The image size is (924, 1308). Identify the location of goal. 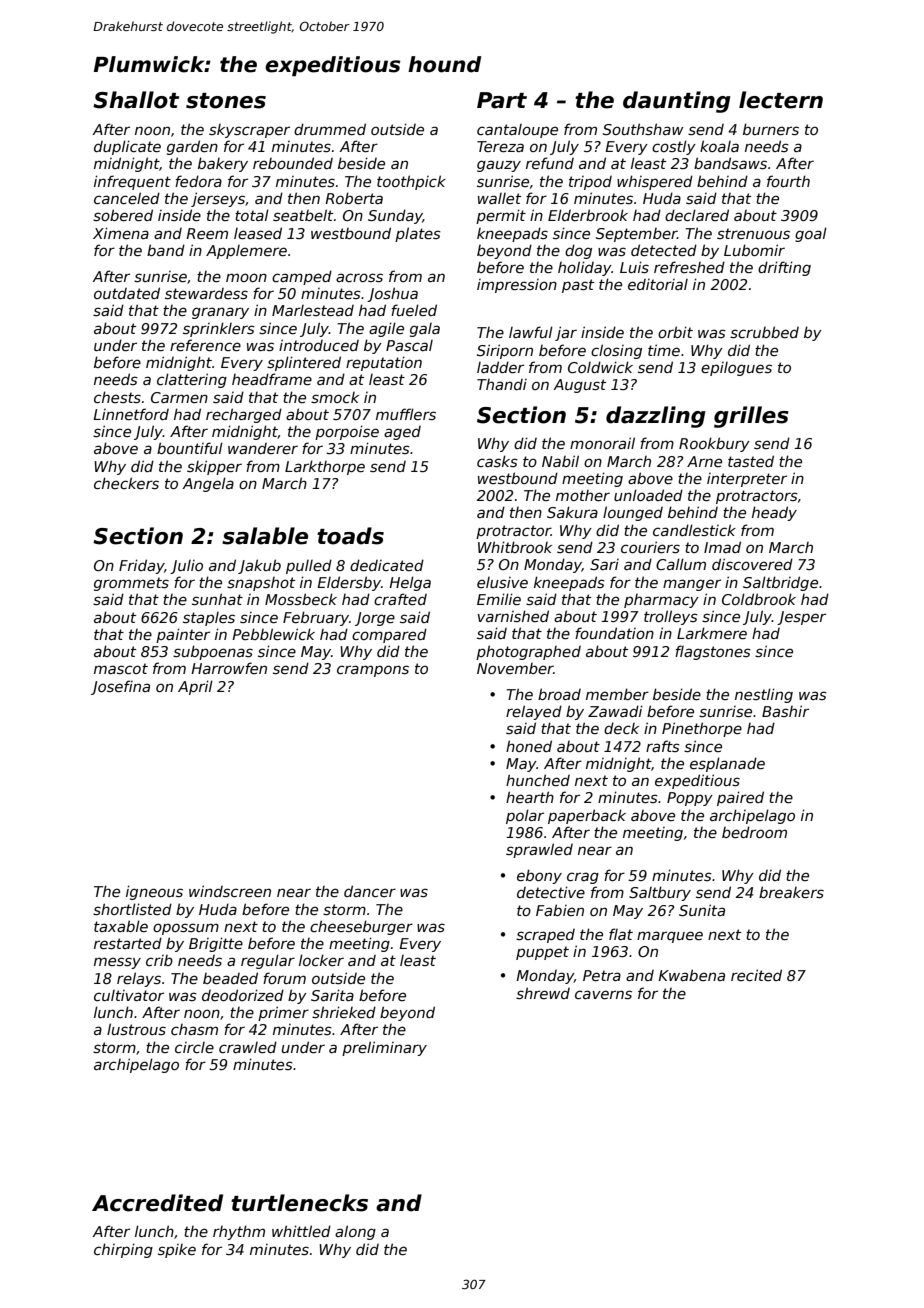
(811, 234).
